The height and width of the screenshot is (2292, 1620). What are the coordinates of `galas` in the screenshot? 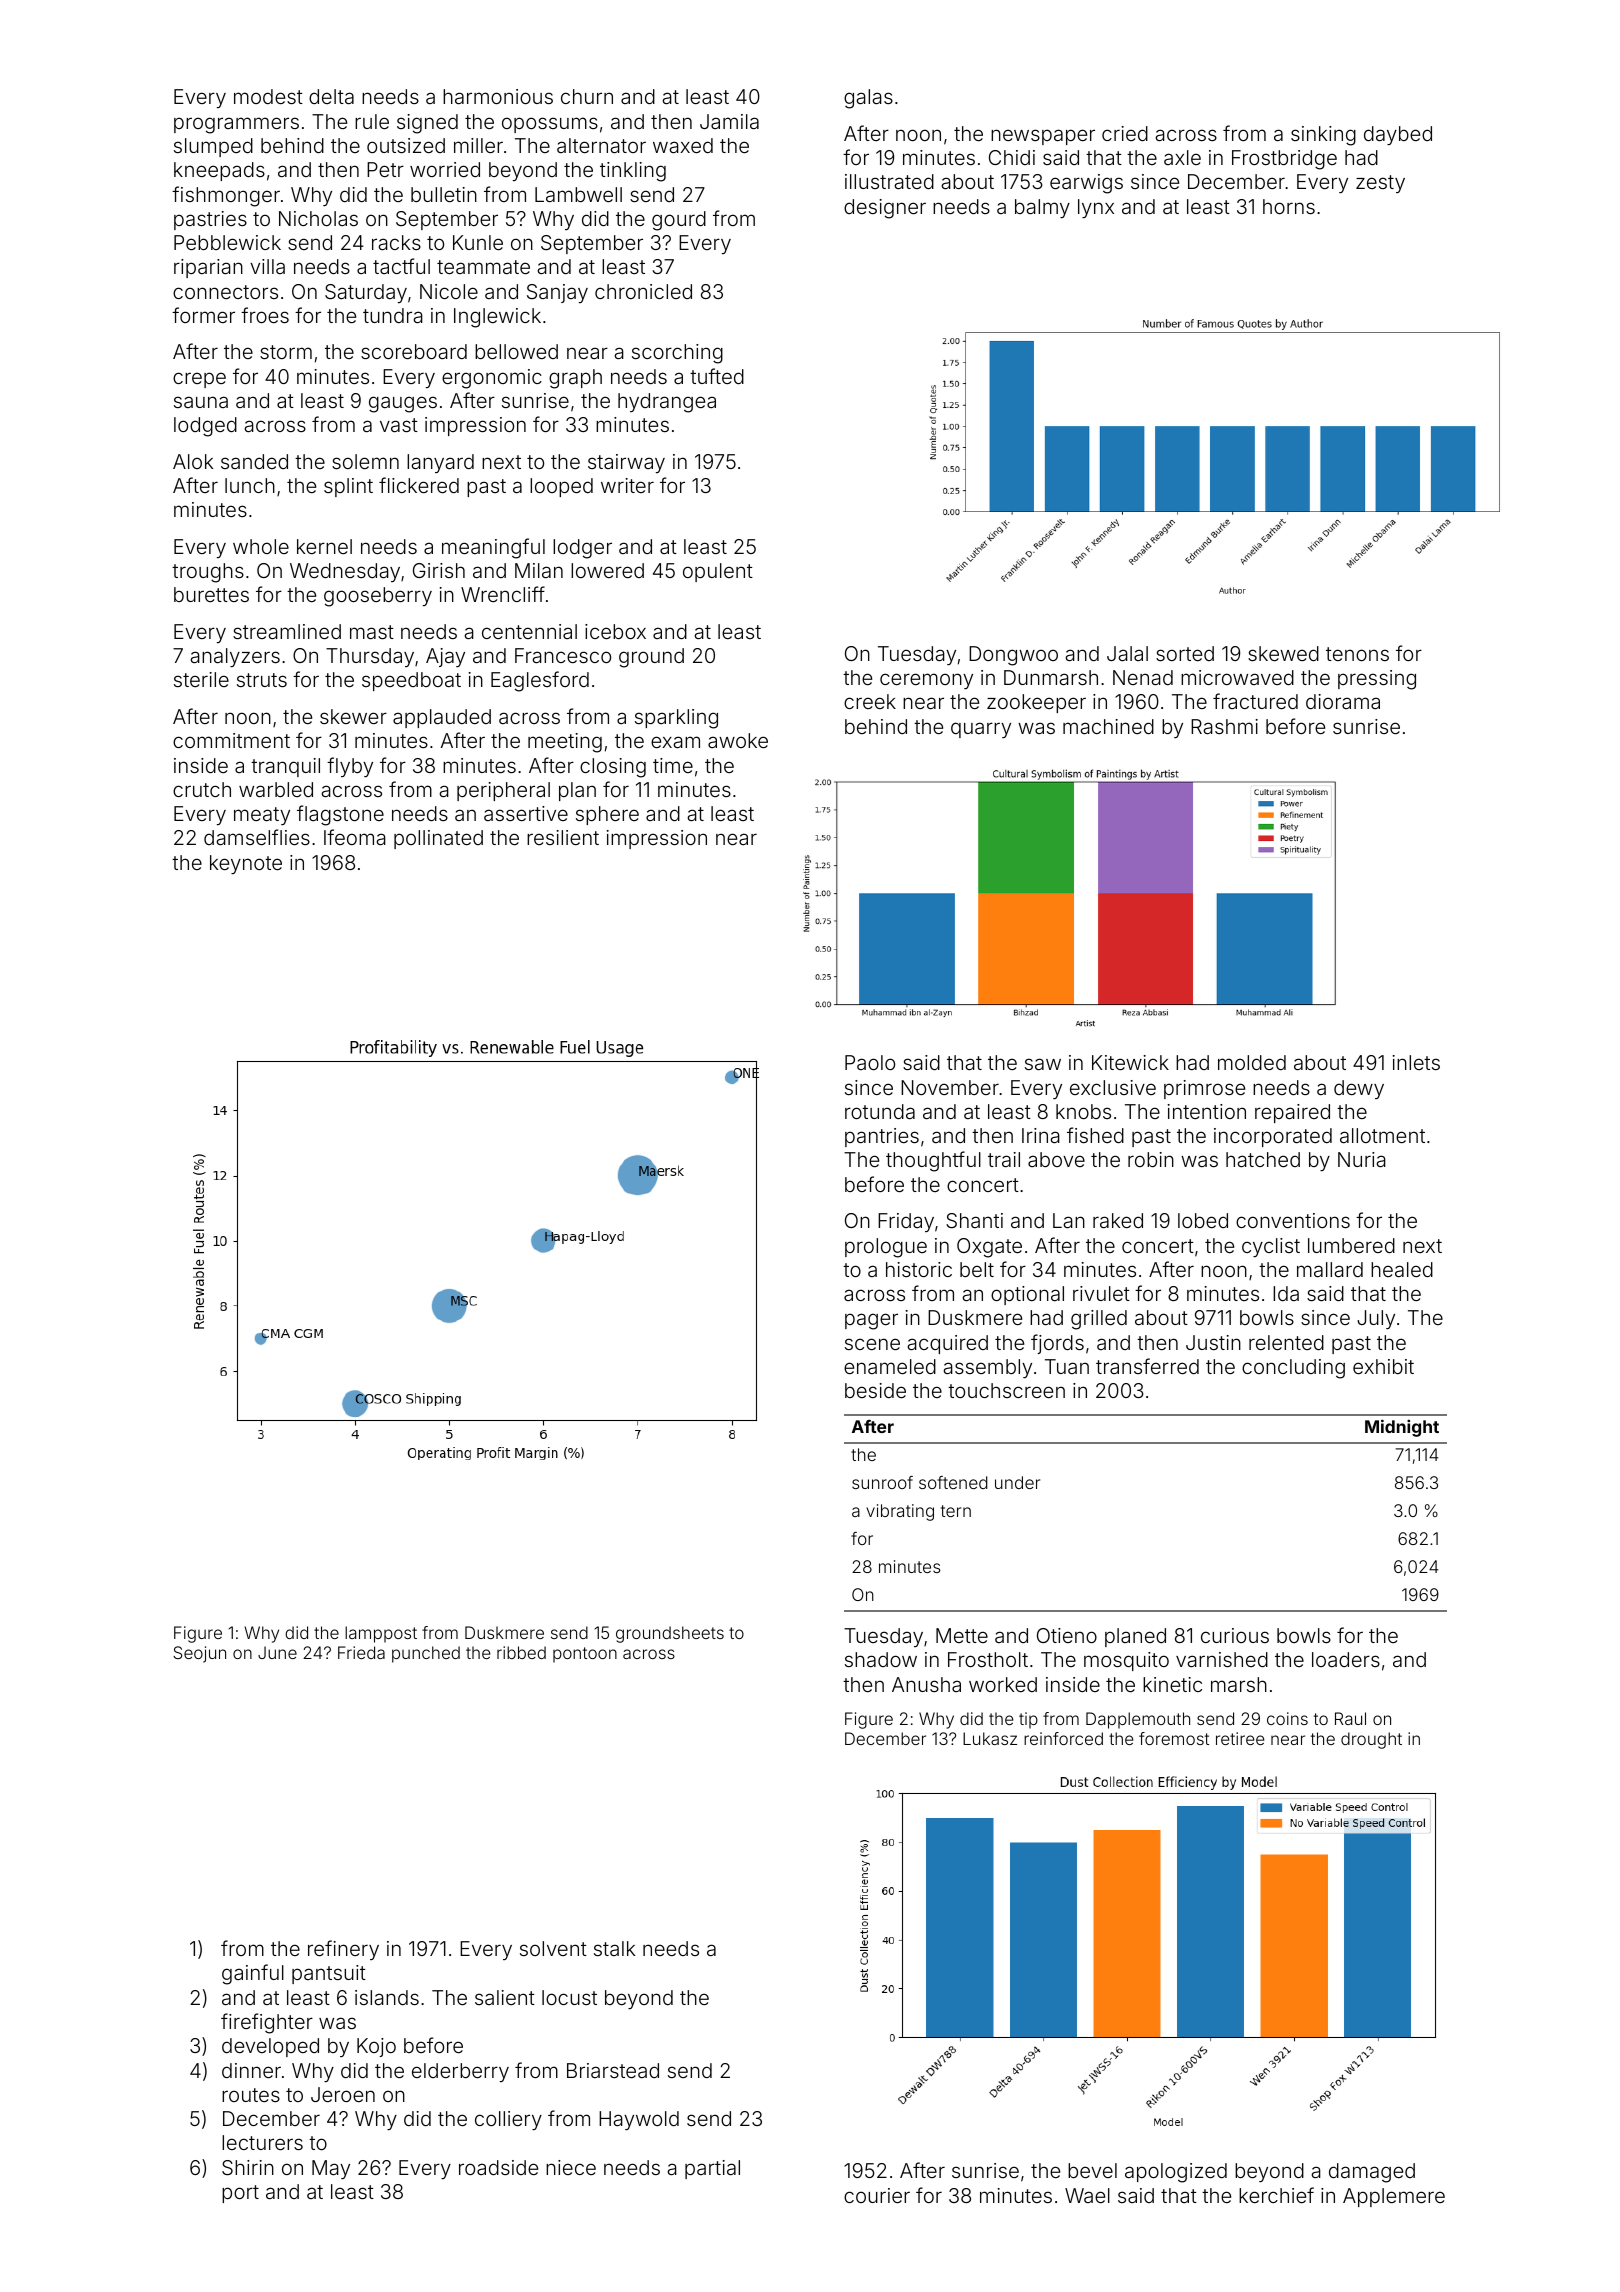 It's located at (868, 99).
